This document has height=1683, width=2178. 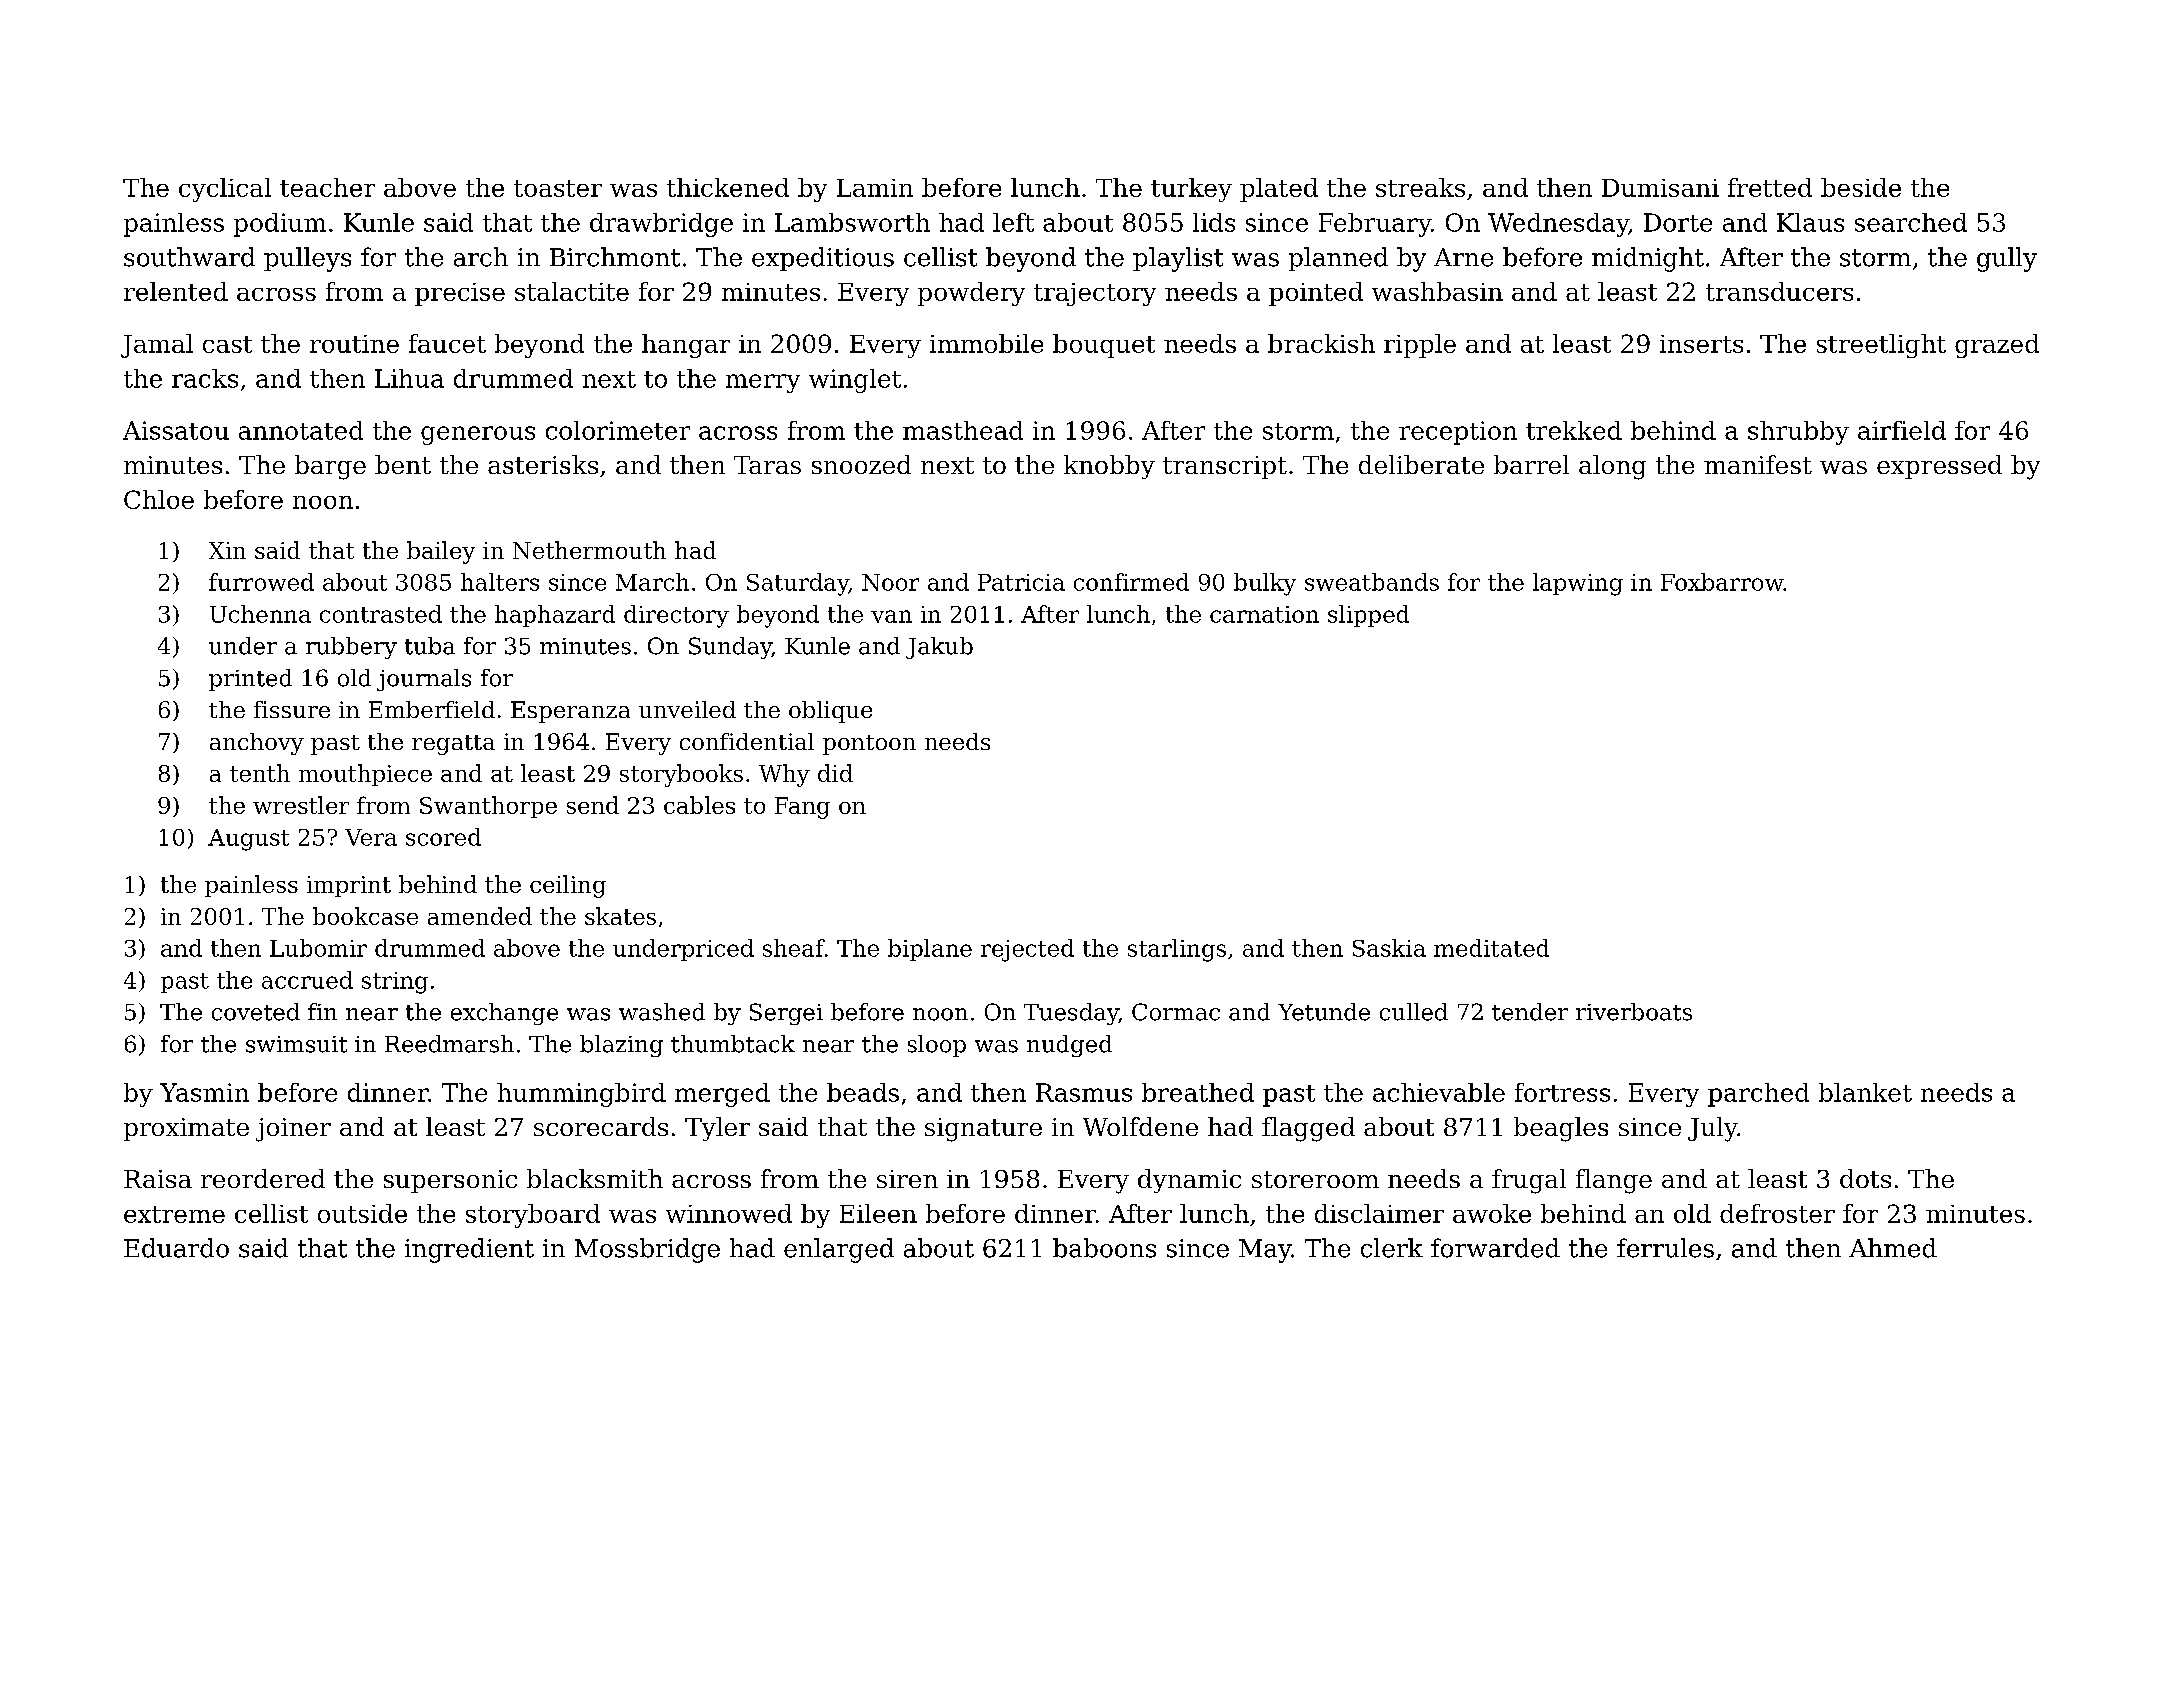 I want to click on Fang, so click(x=802, y=808).
